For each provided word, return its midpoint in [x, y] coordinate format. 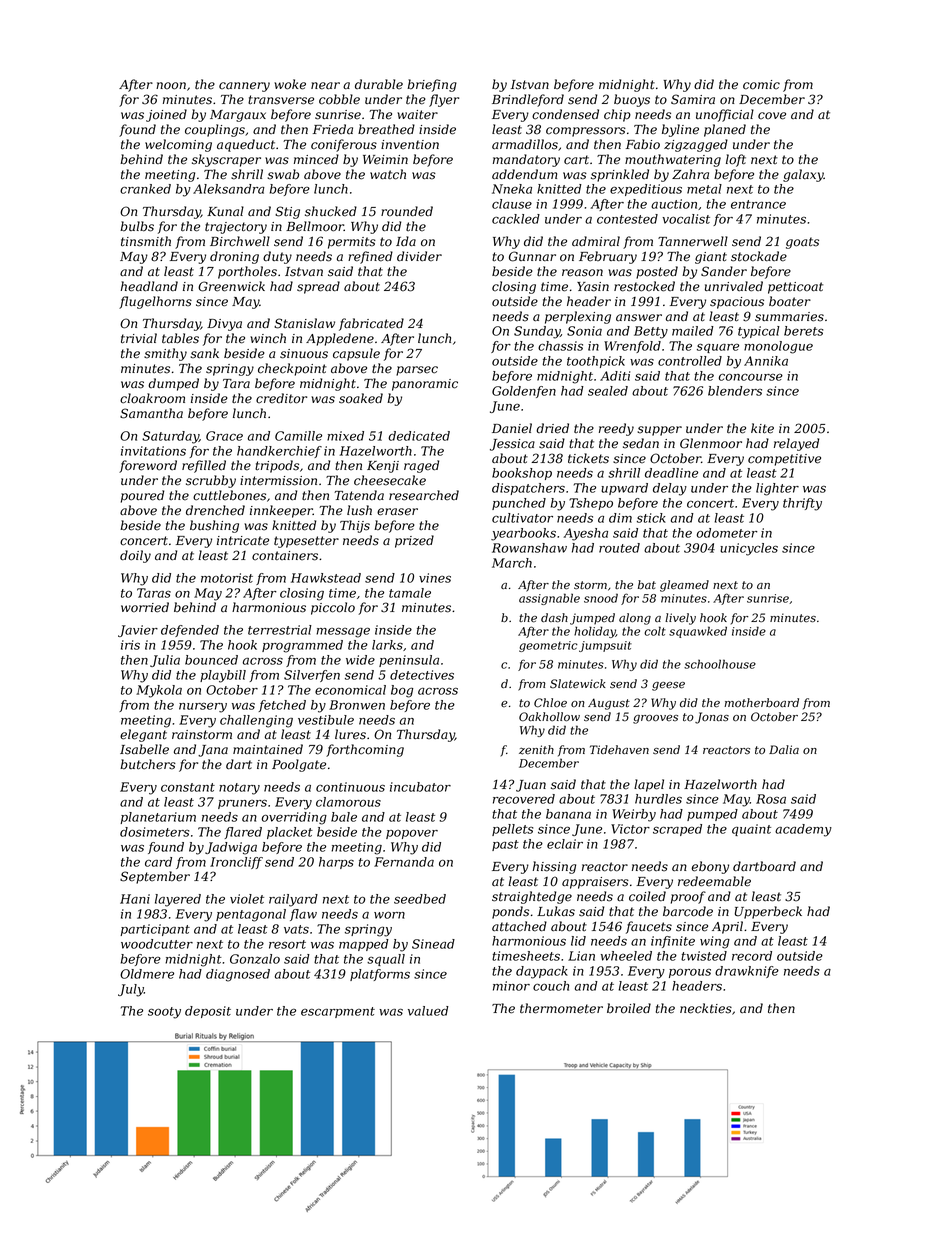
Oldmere [147, 974]
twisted [704, 956]
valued [428, 1011]
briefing [432, 85]
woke [290, 84]
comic [761, 85]
